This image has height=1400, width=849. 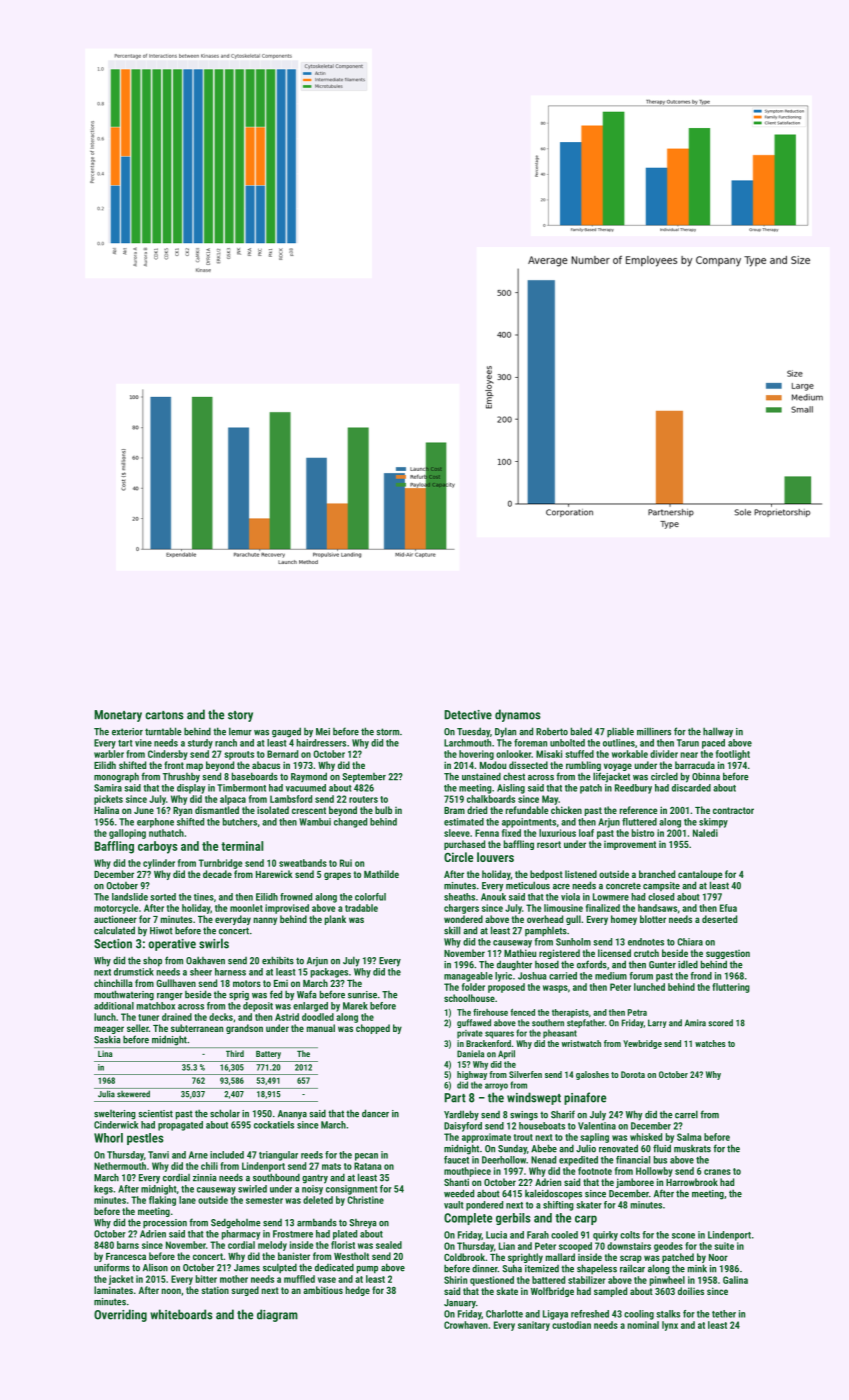 I want to click on Bram, so click(x=454, y=810).
